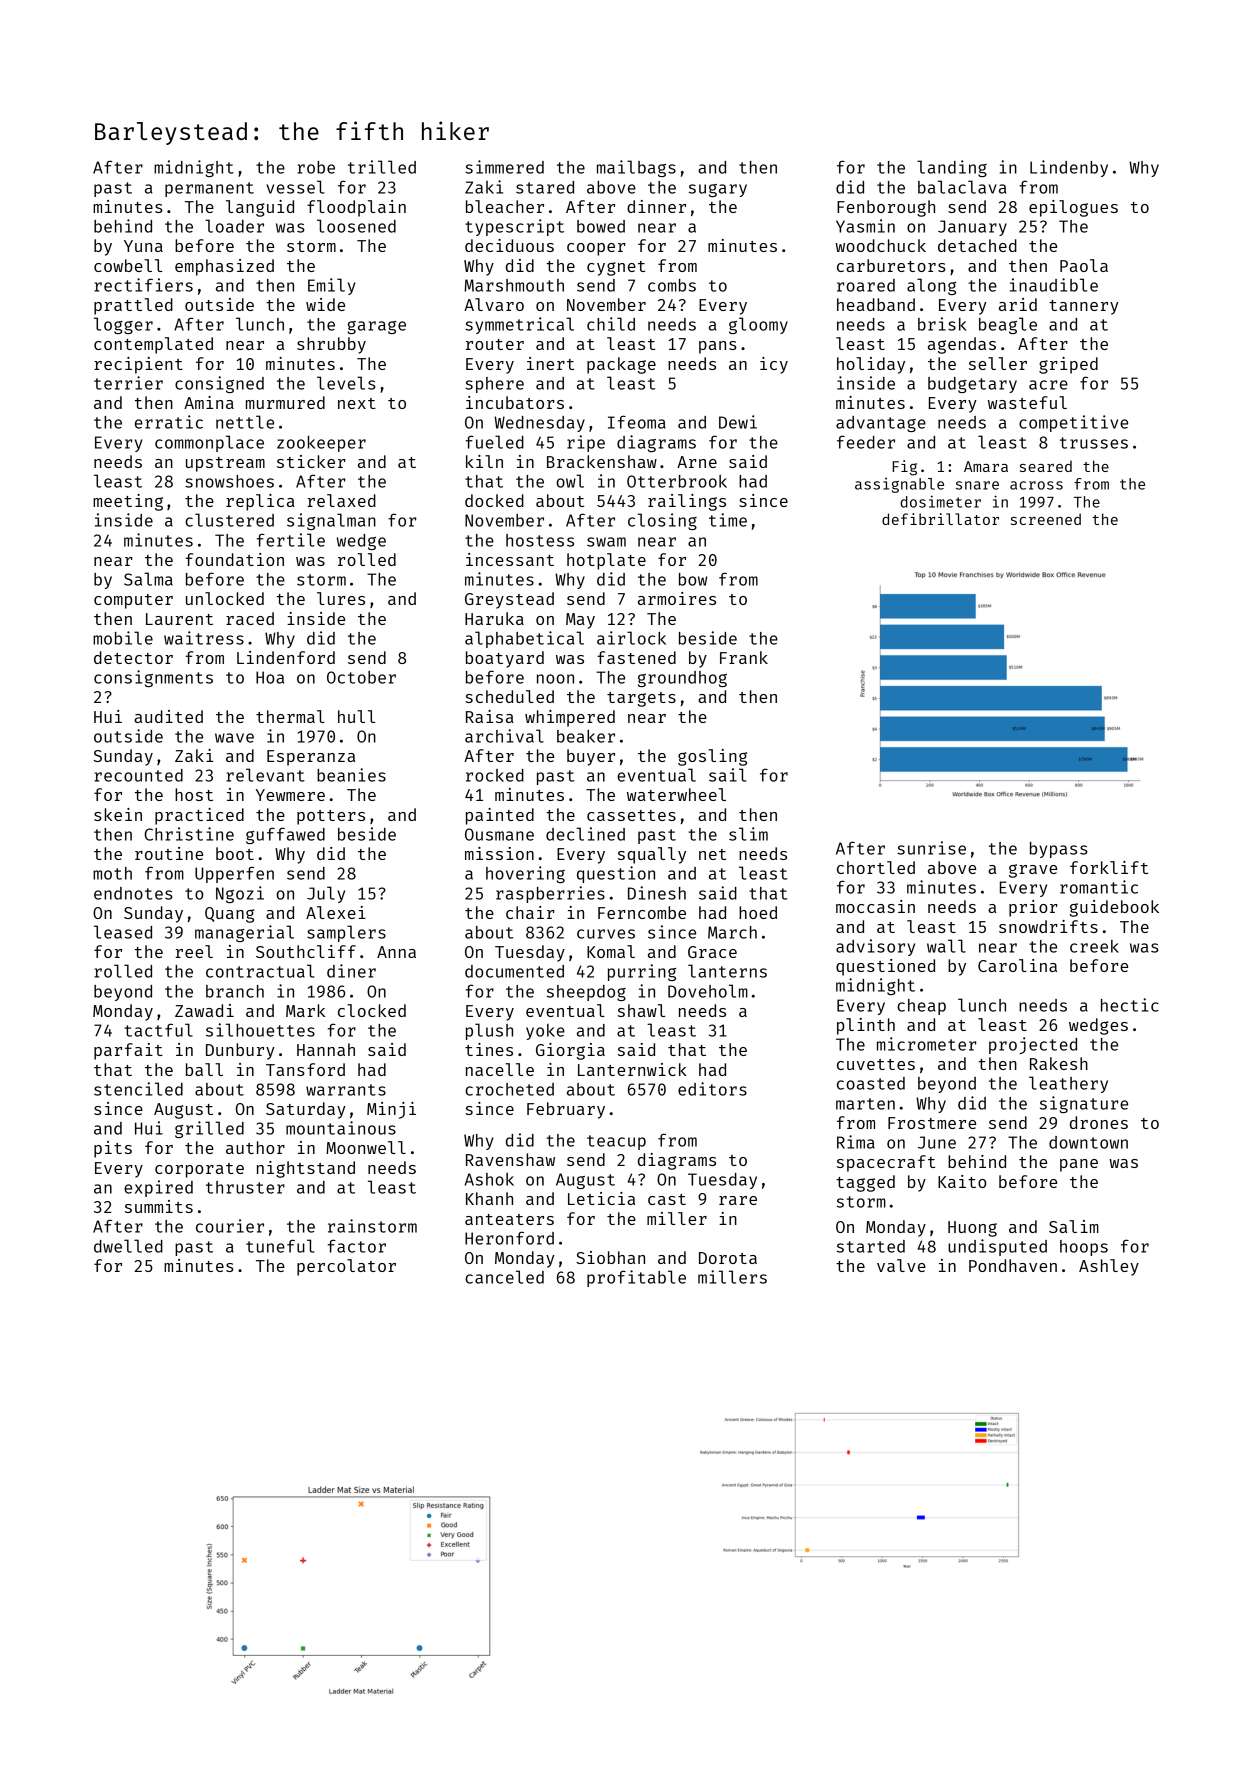  What do you see at coordinates (946, 946) in the screenshot?
I see `wall` at bounding box center [946, 946].
